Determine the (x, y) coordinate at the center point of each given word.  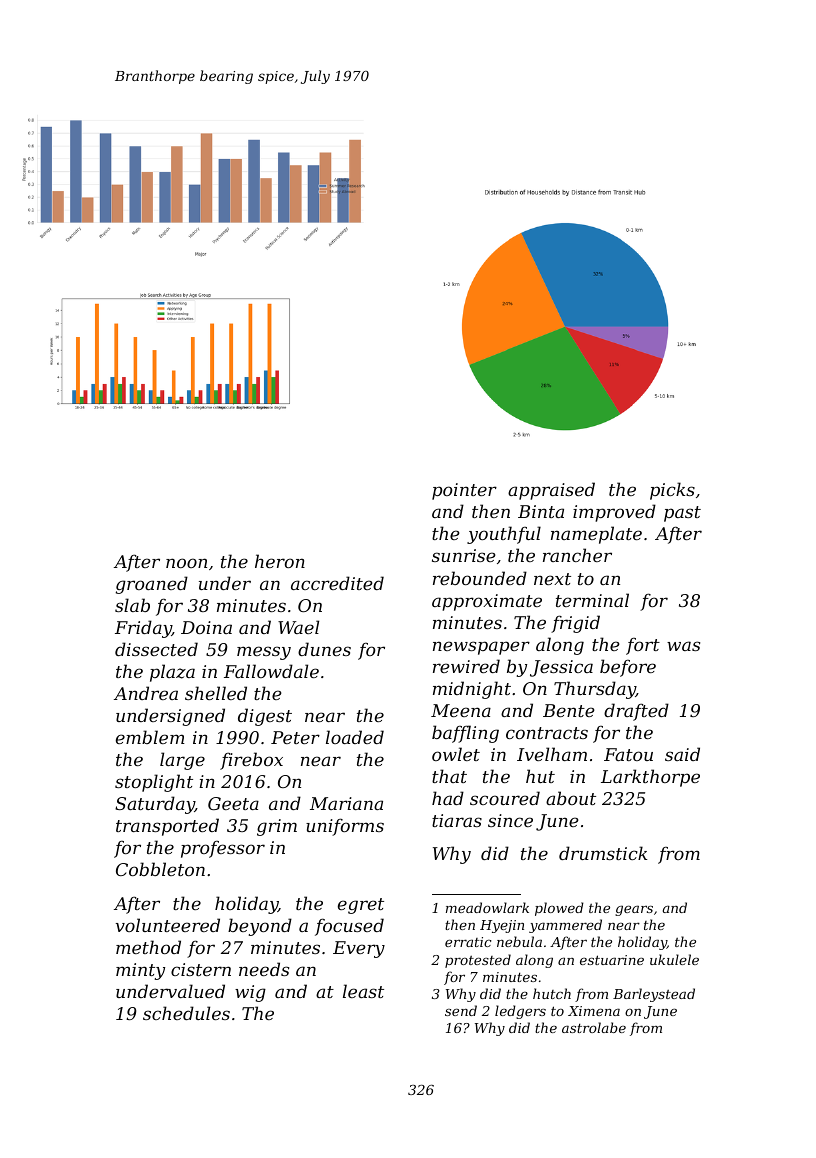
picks (672, 491)
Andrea (146, 693)
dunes (324, 649)
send (461, 1010)
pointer (464, 491)
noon (186, 563)
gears (634, 910)
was (683, 646)
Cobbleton (160, 869)
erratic (468, 942)
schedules (186, 1013)
